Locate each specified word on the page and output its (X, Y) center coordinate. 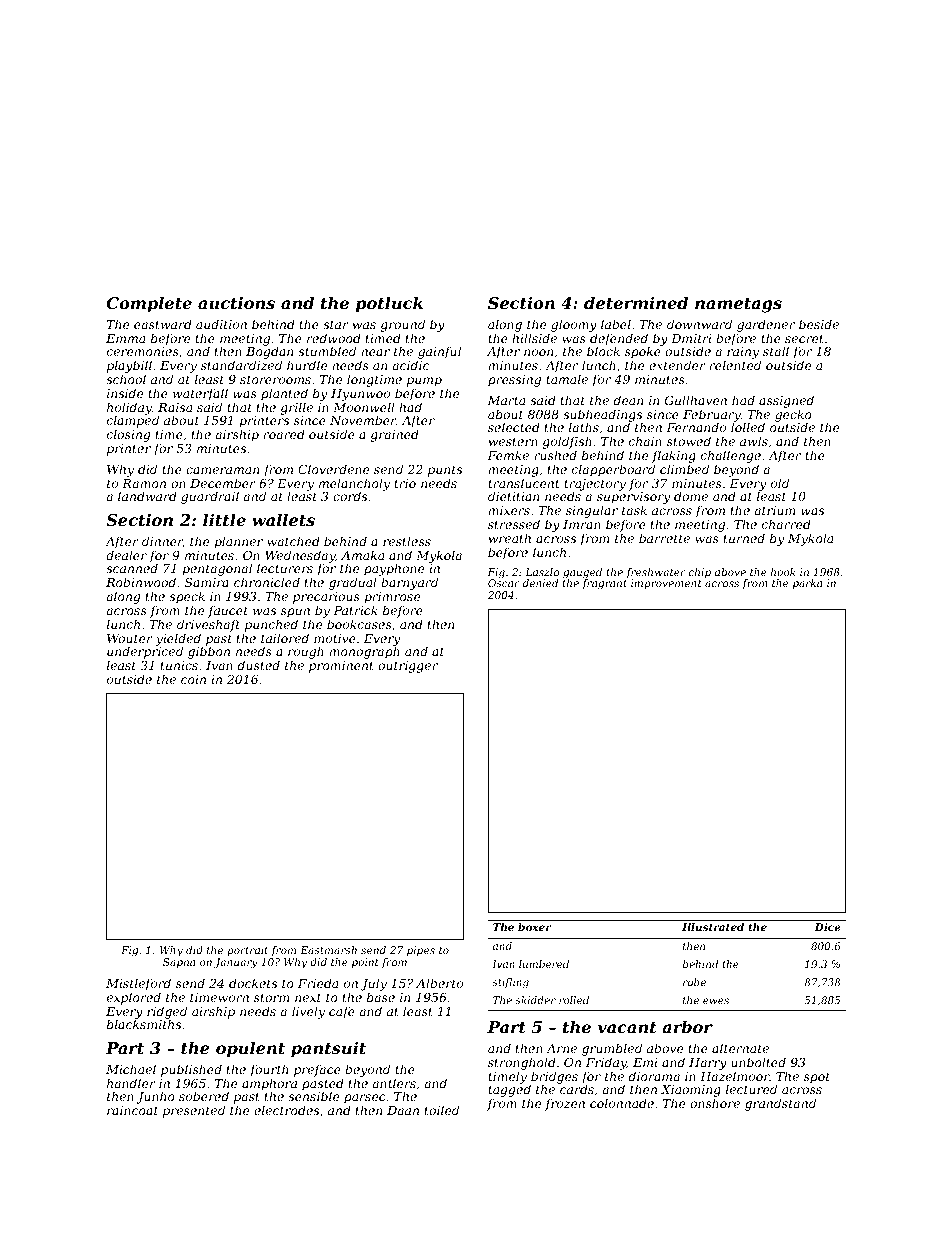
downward (699, 324)
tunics (179, 665)
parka (807, 584)
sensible (313, 1096)
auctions (236, 303)
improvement (666, 584)
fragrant (604, 584)
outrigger (408, 667)
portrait (247, 951)
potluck (389, 304)
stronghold (522, 1063)
